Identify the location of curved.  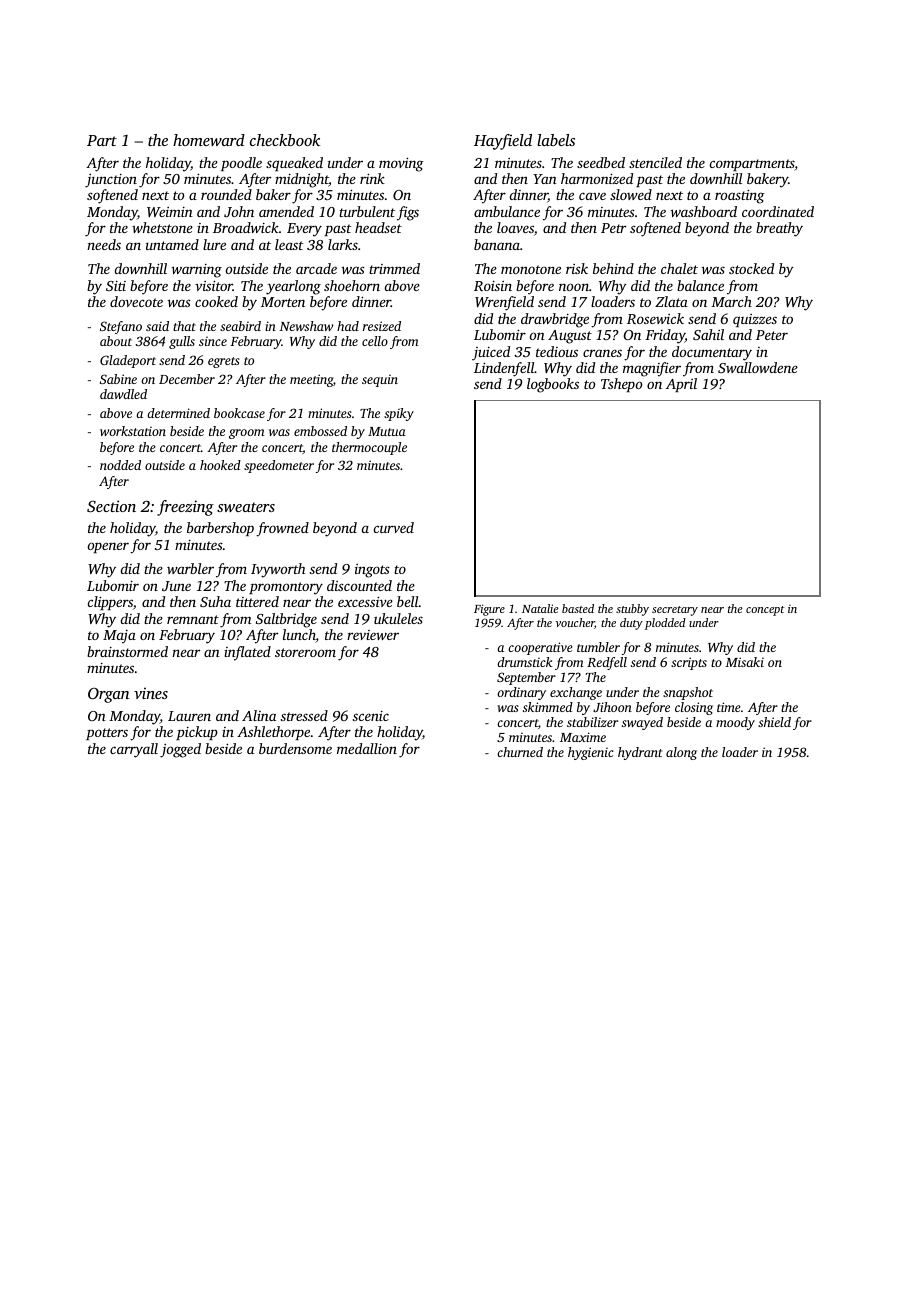
(394, 527).
